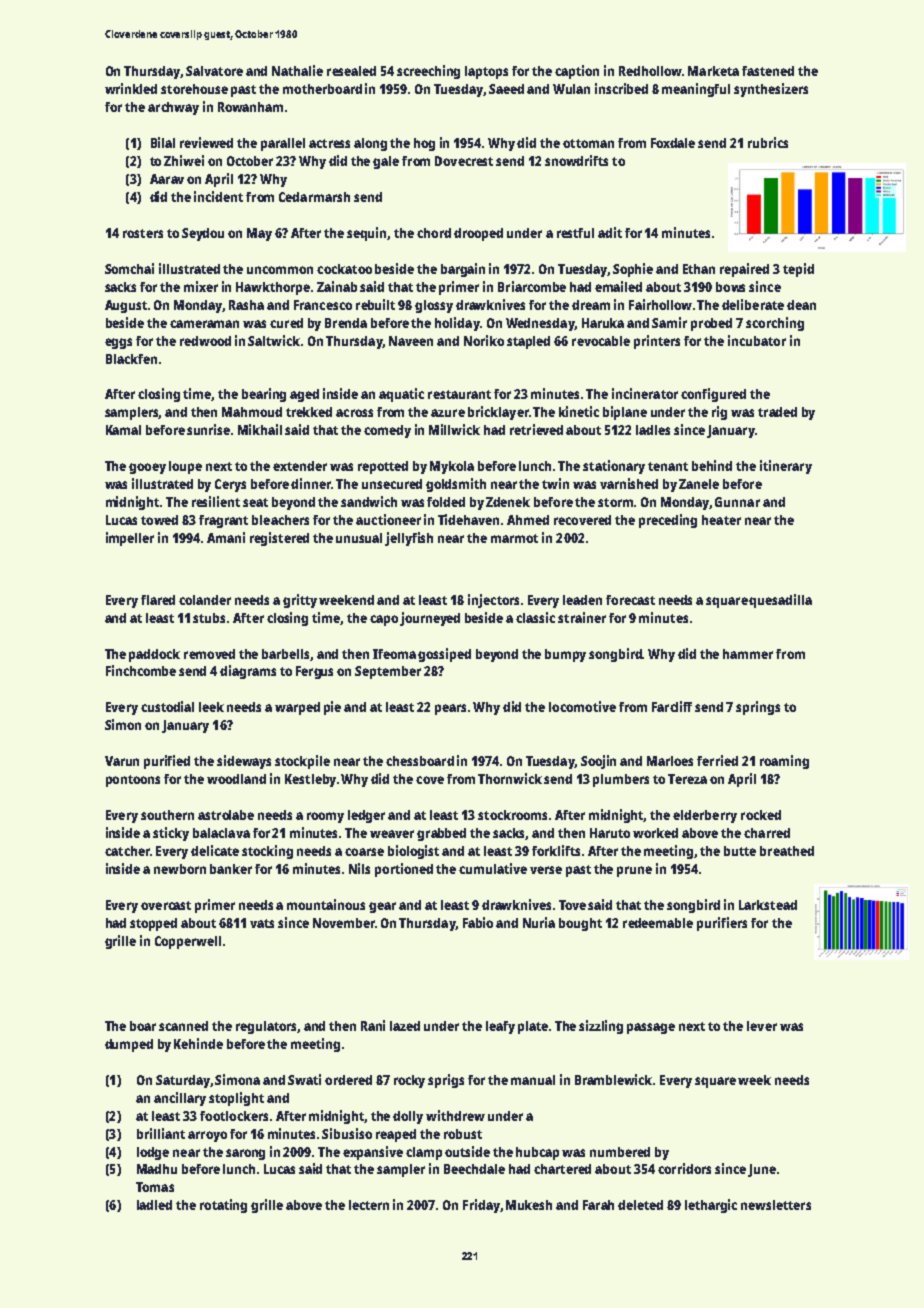 The height and width of the screenshot is (1308, 924). Describe the element at coordinates (351, 71) in the screenshot. I see `resealed` at that location.
